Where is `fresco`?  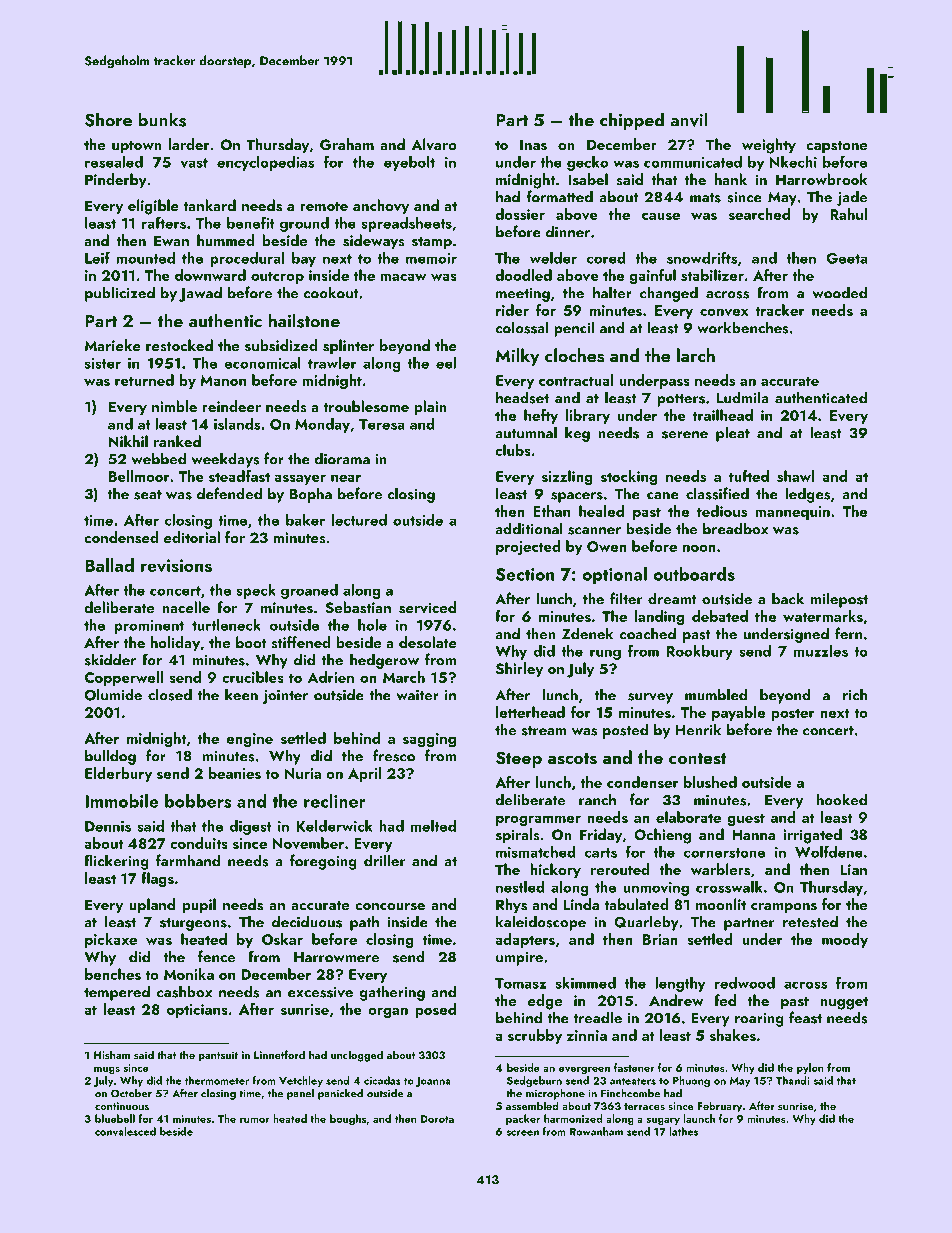
fresco is located at coordinates (394, 755).
